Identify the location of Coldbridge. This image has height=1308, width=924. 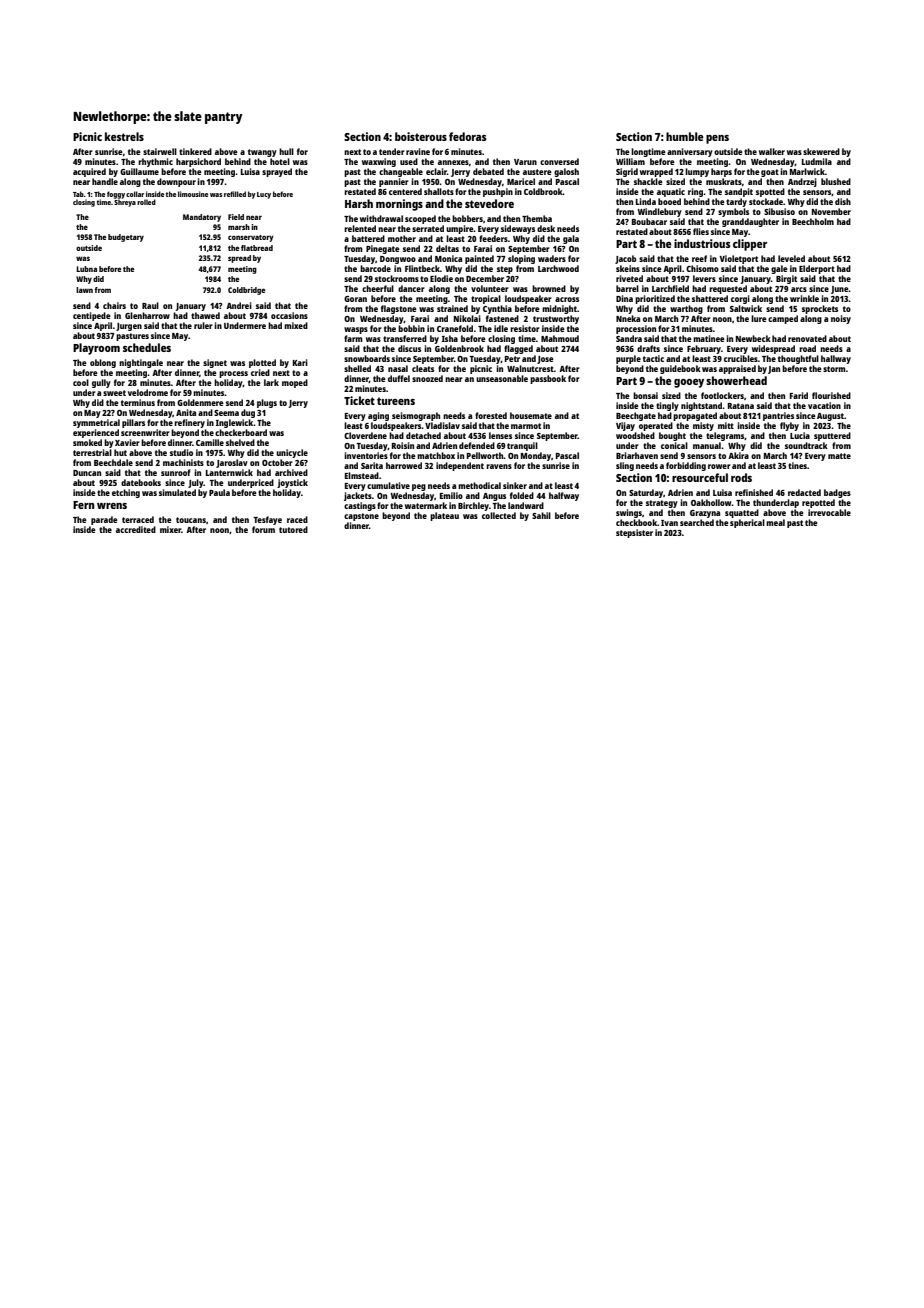
(246, 291).
